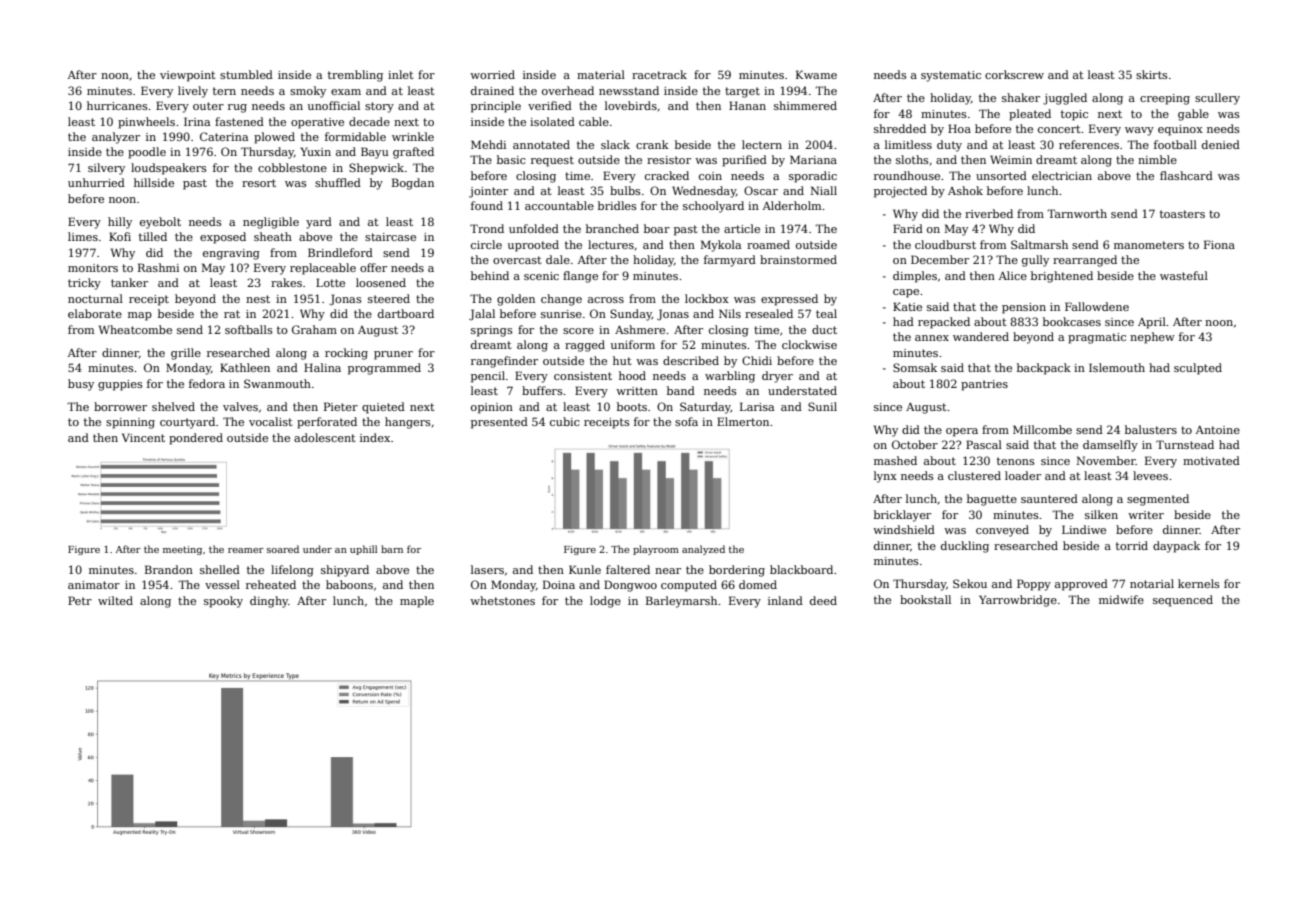 Image resolution: width=1308 pixels, height=924 pixels. What do you see at coordinates (885, 477) in the screenshot?
I see `lynx` at bounding box center [885, 477].
